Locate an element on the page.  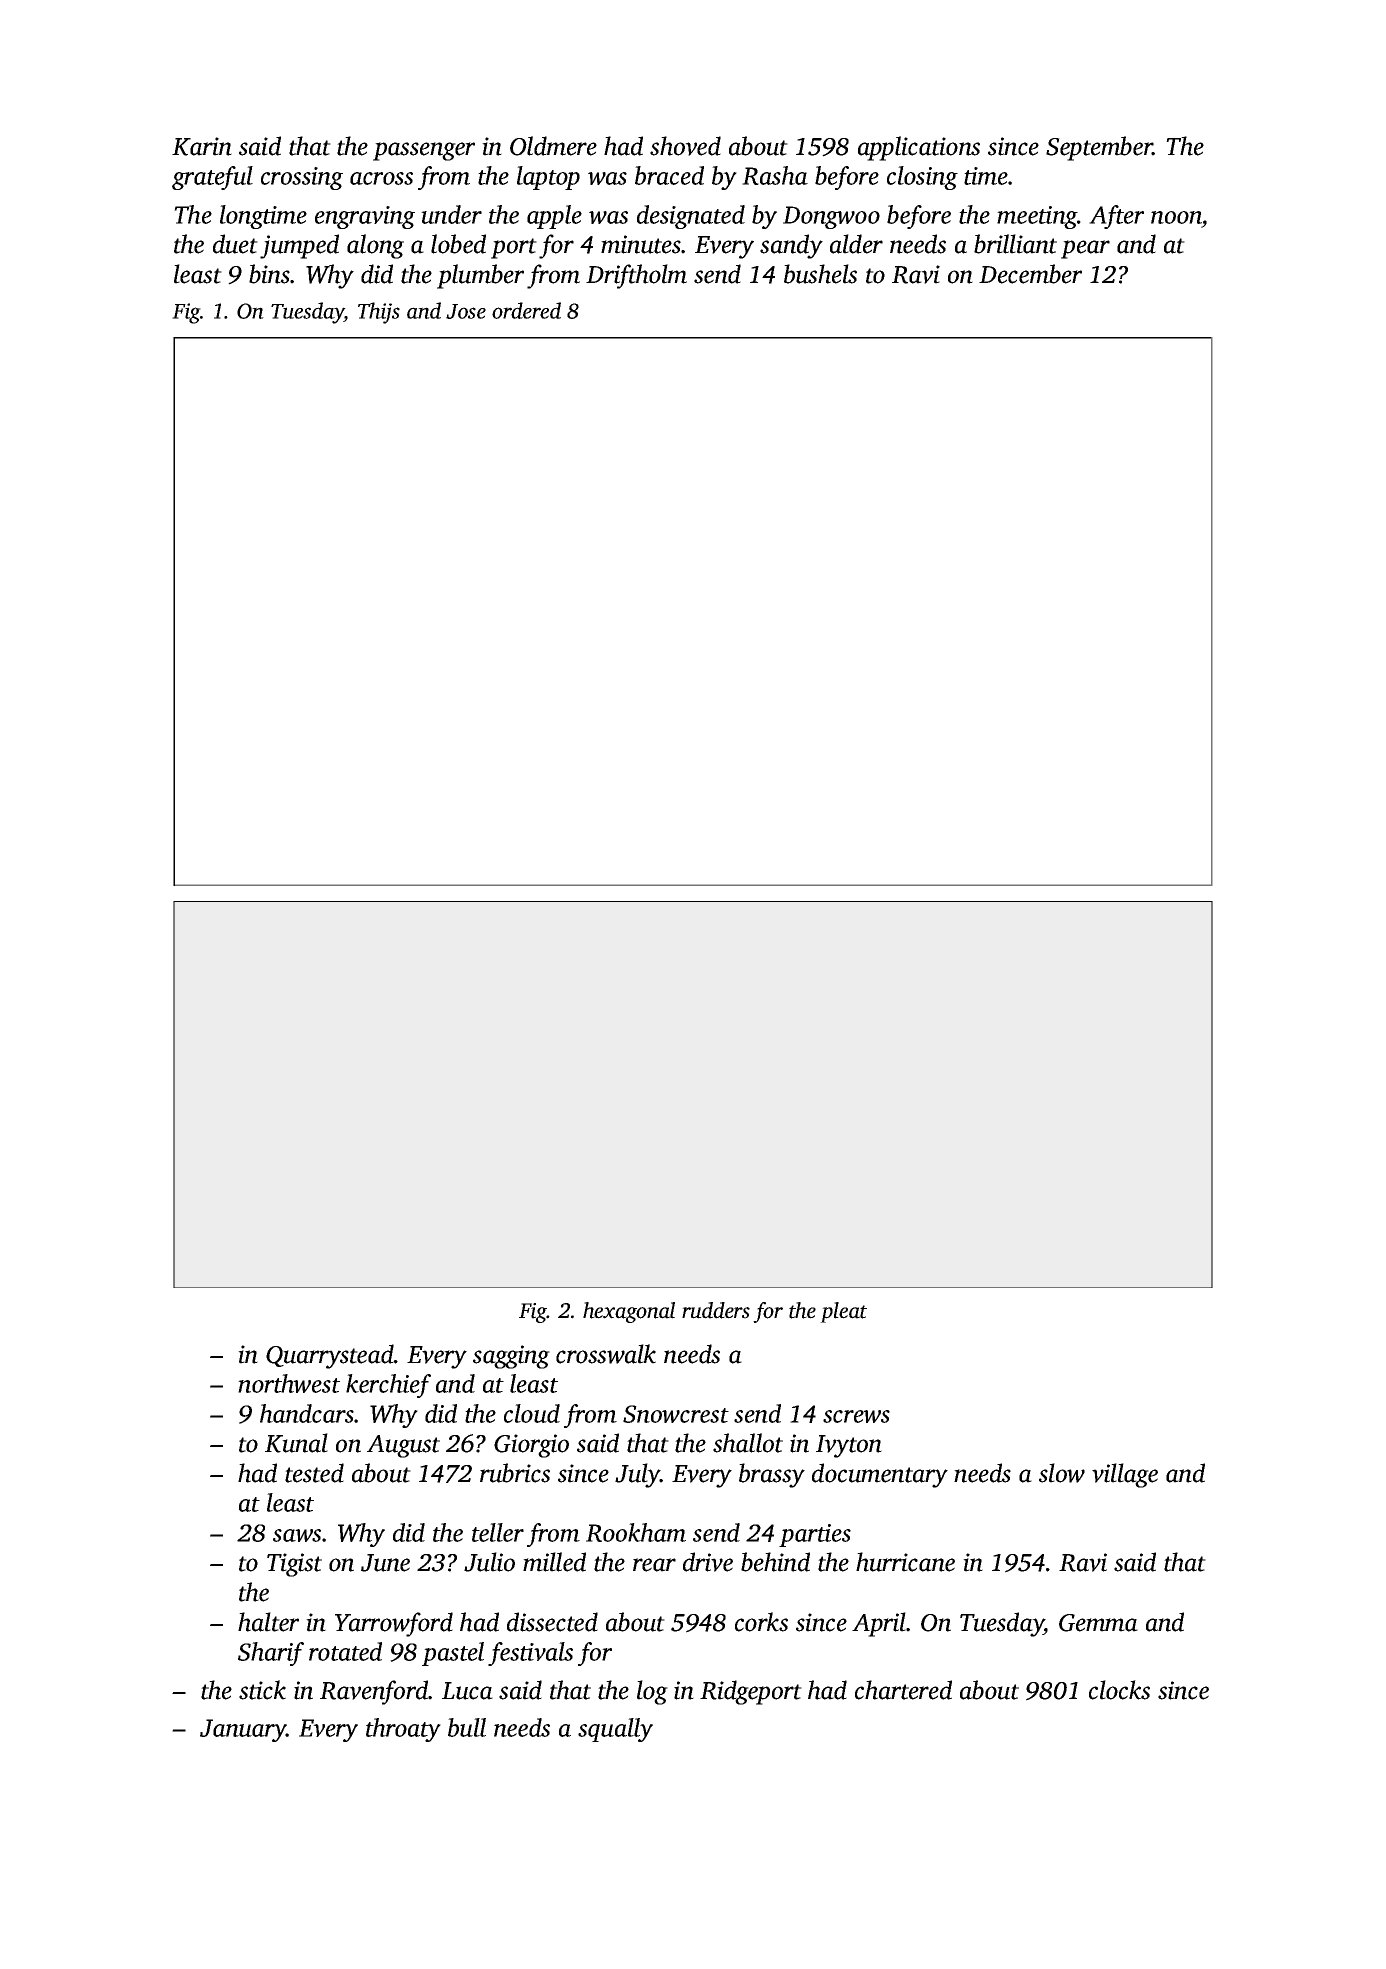
Karin is located at coordinates (202, 146).
